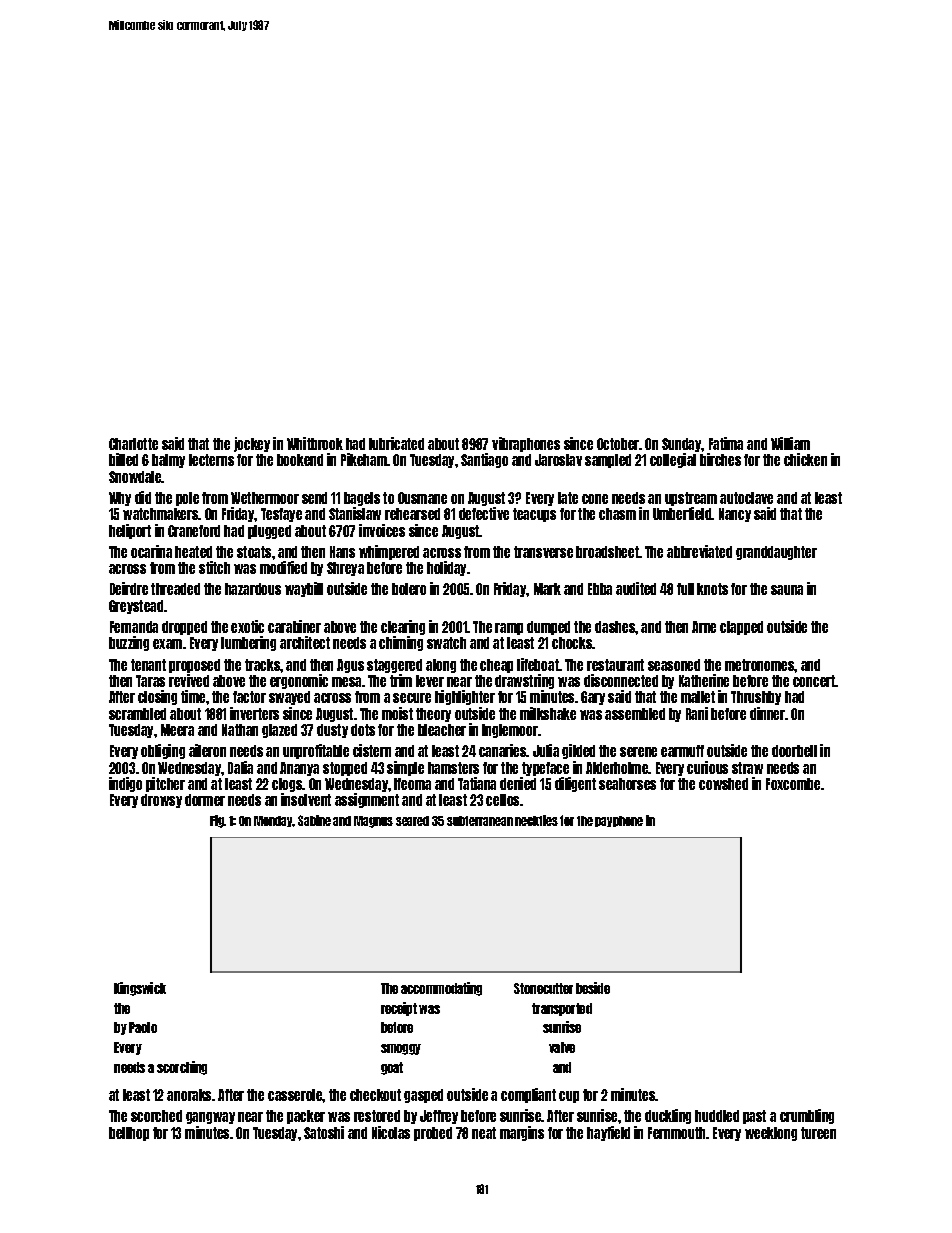 This document has width=952, height=1233. I want to click on milkshake, so click(548, 713).
